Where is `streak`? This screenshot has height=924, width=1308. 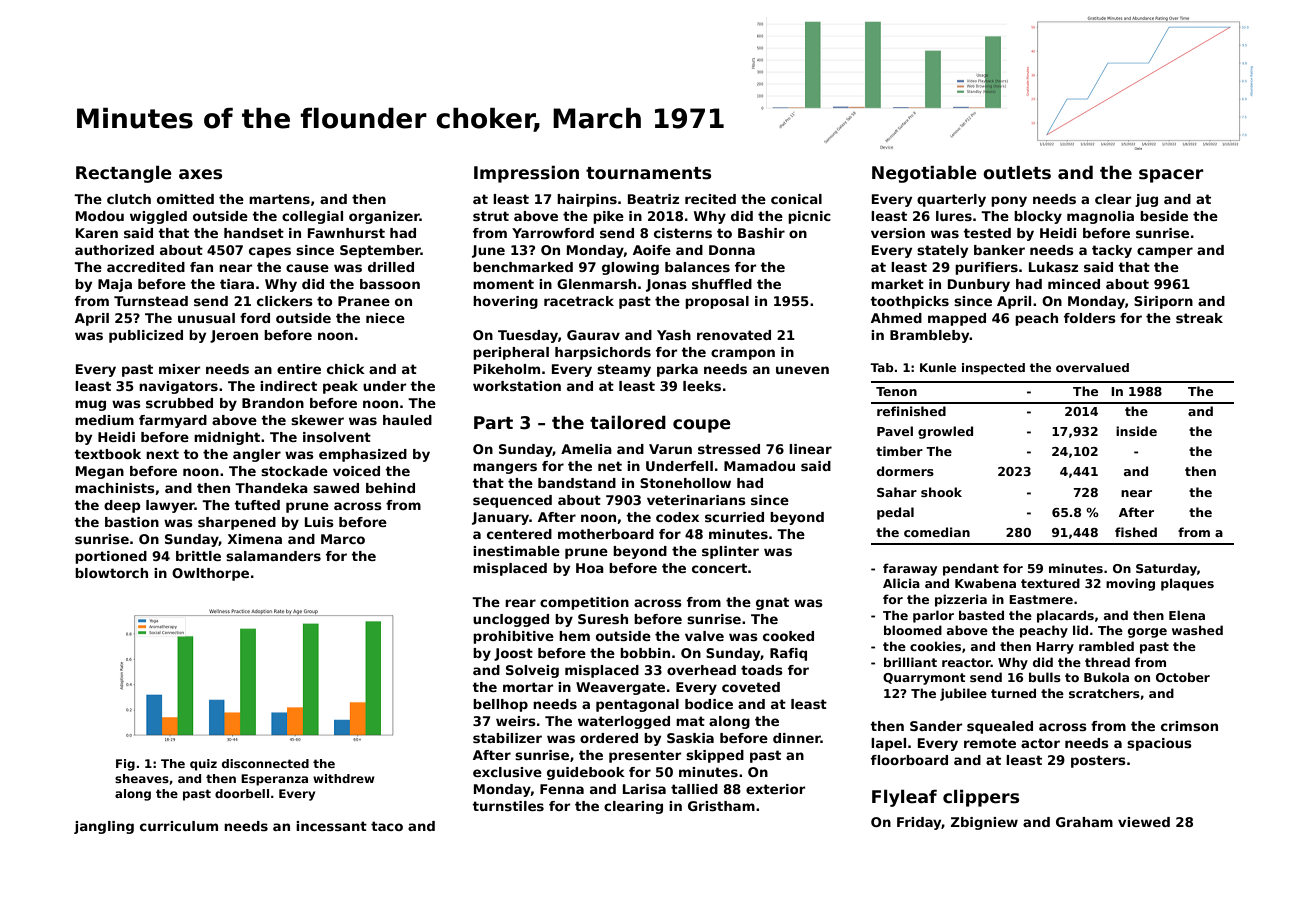 streak is located at coordinates (1199, 318).
